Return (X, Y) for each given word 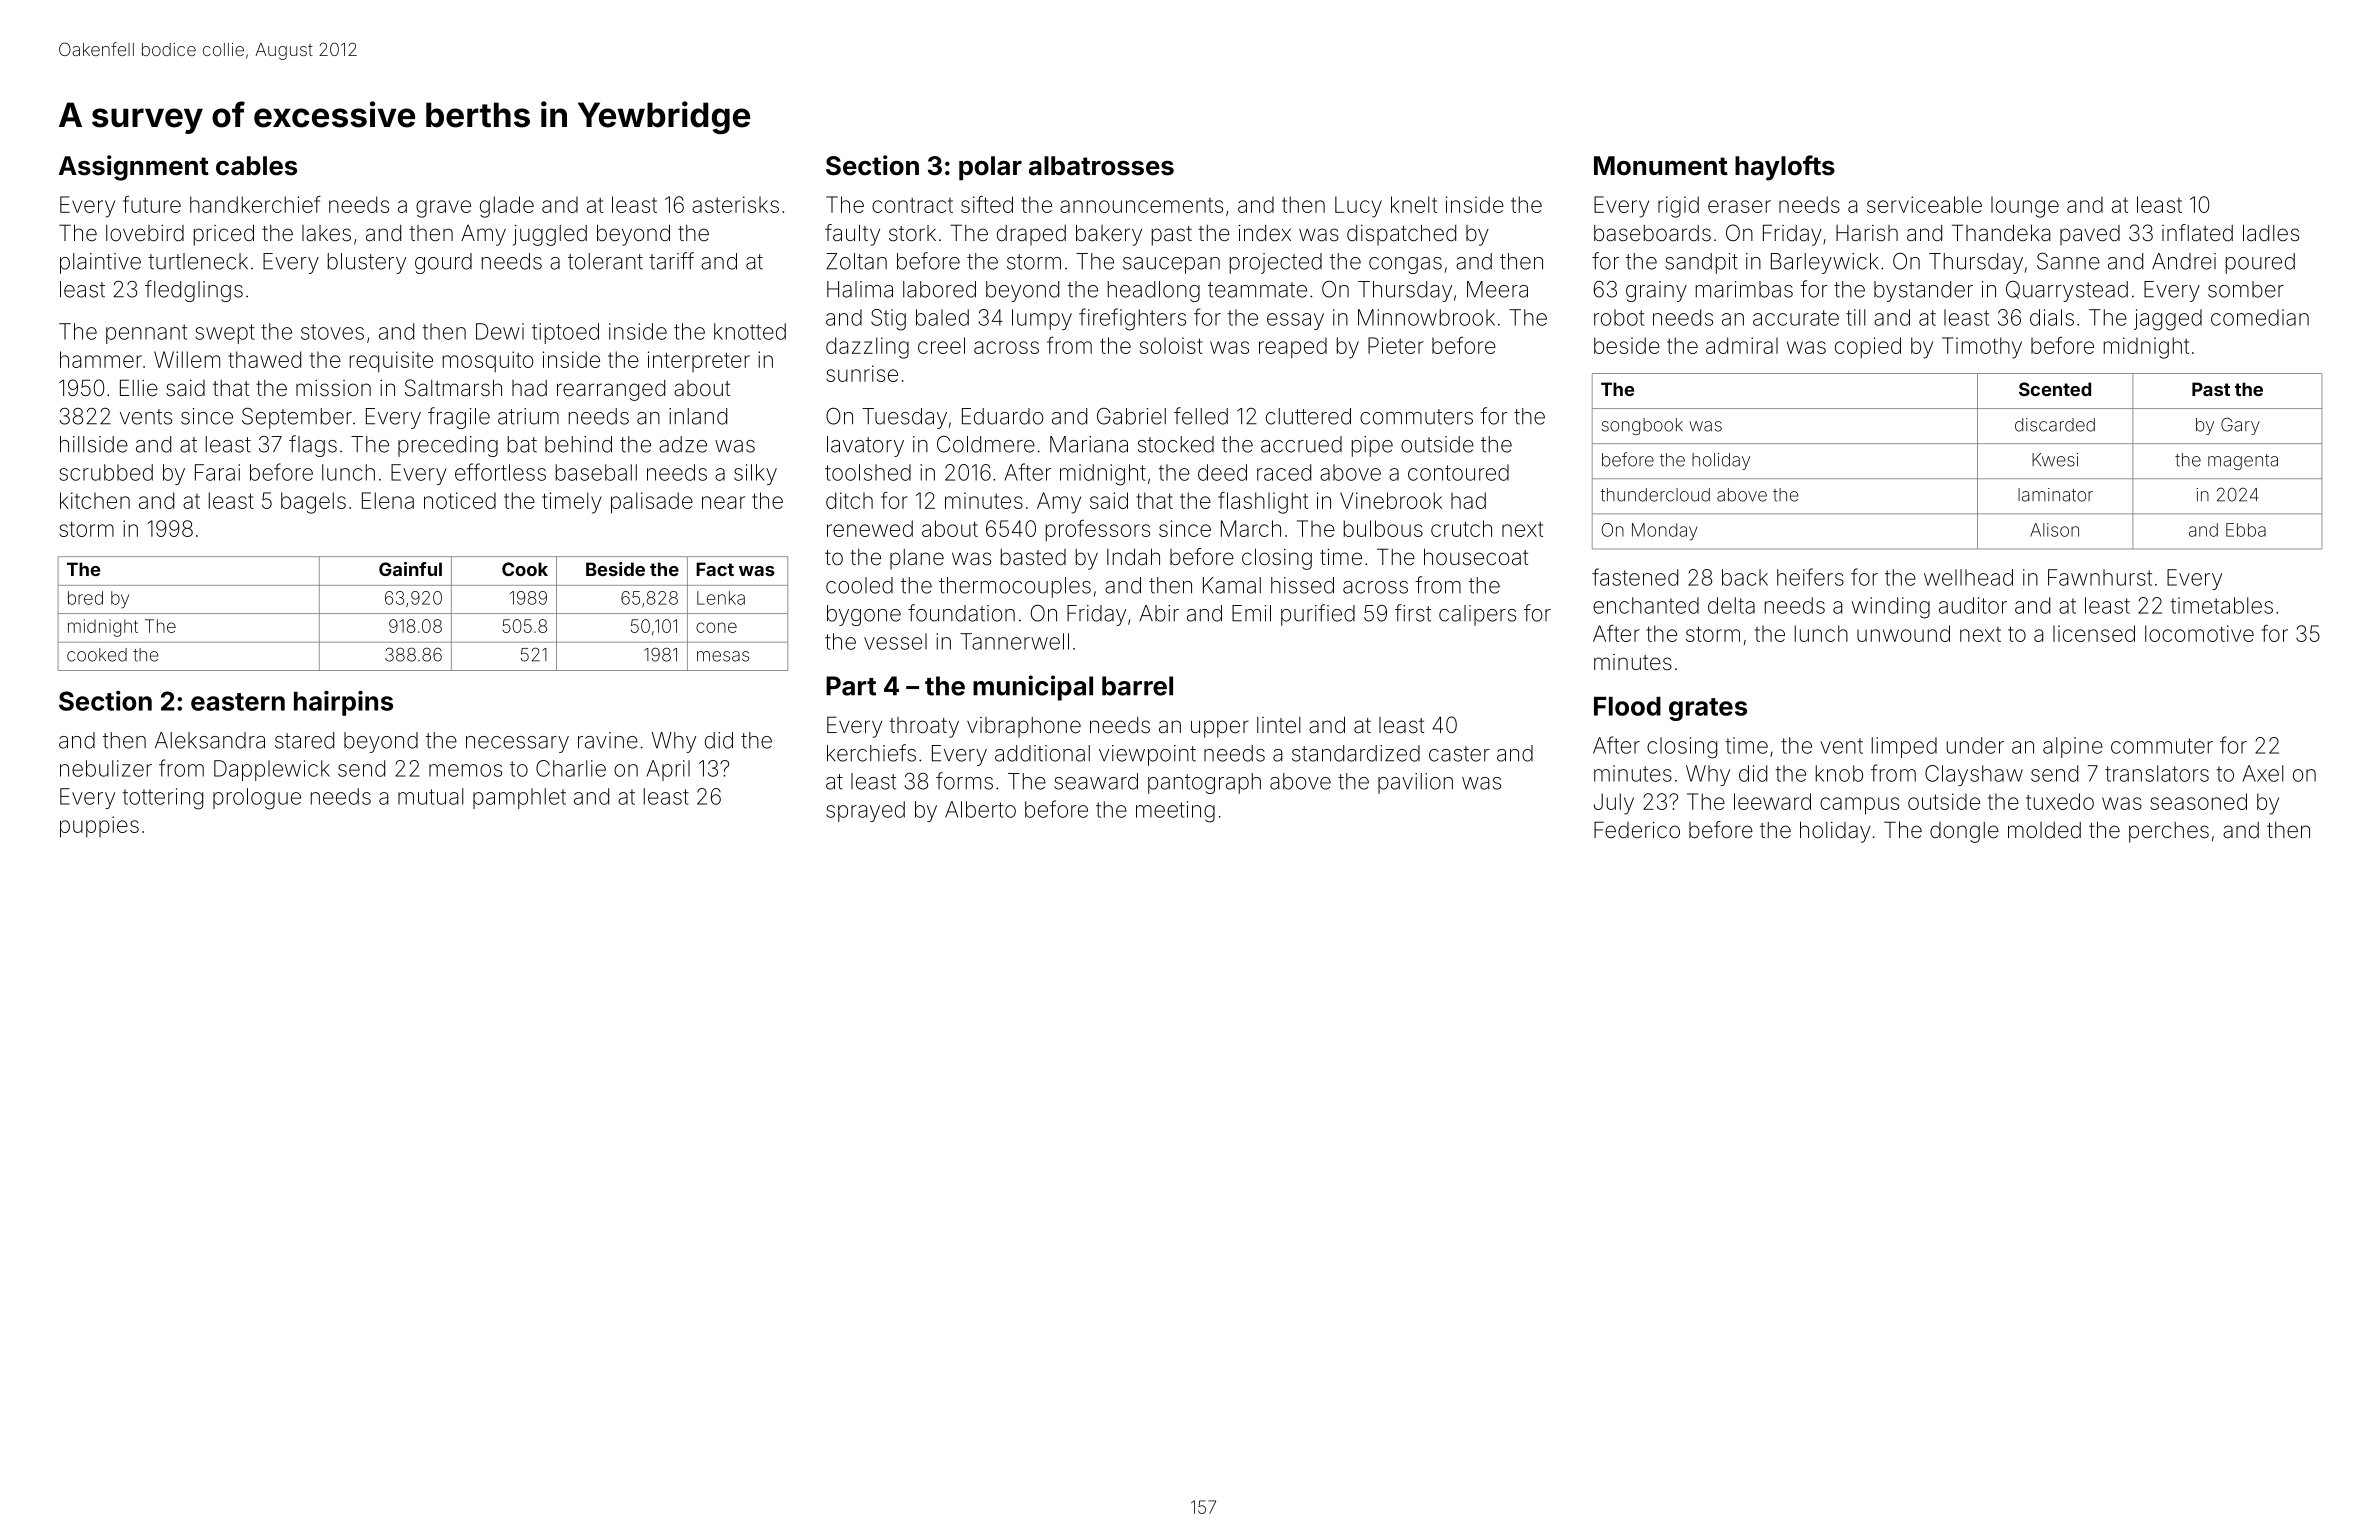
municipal (1033, 688)
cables (256, 166)
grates (1708, 709)
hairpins (343, 703)
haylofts (1785, 168)
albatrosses (1101, 166)
